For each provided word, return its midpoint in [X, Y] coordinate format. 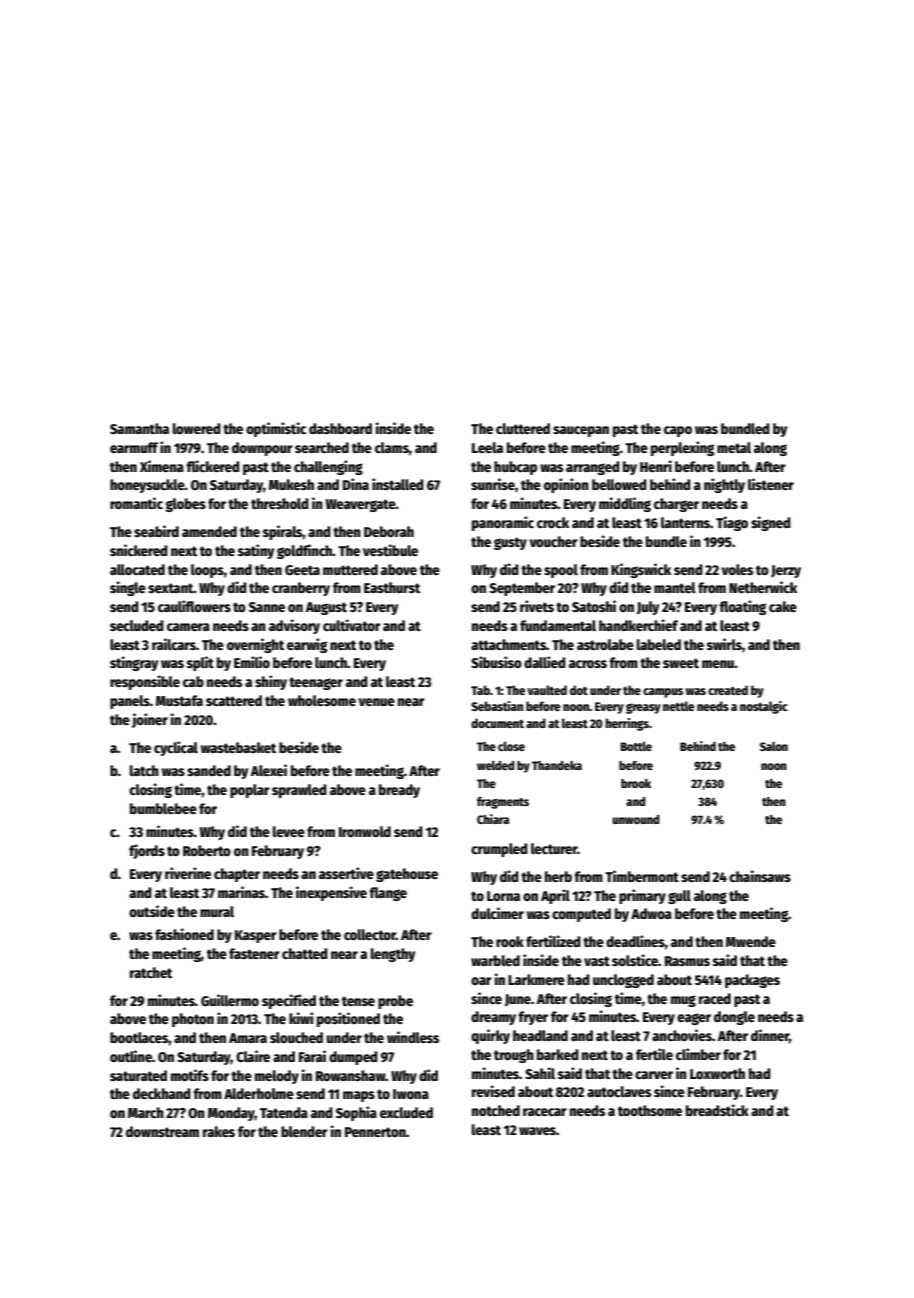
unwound [636, 819]
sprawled [299, 791]
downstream [162, 1131]
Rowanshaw [351, 1075]
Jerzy [786, 571]
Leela [487, 447]
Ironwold [365, 831]
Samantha [139, 428]
